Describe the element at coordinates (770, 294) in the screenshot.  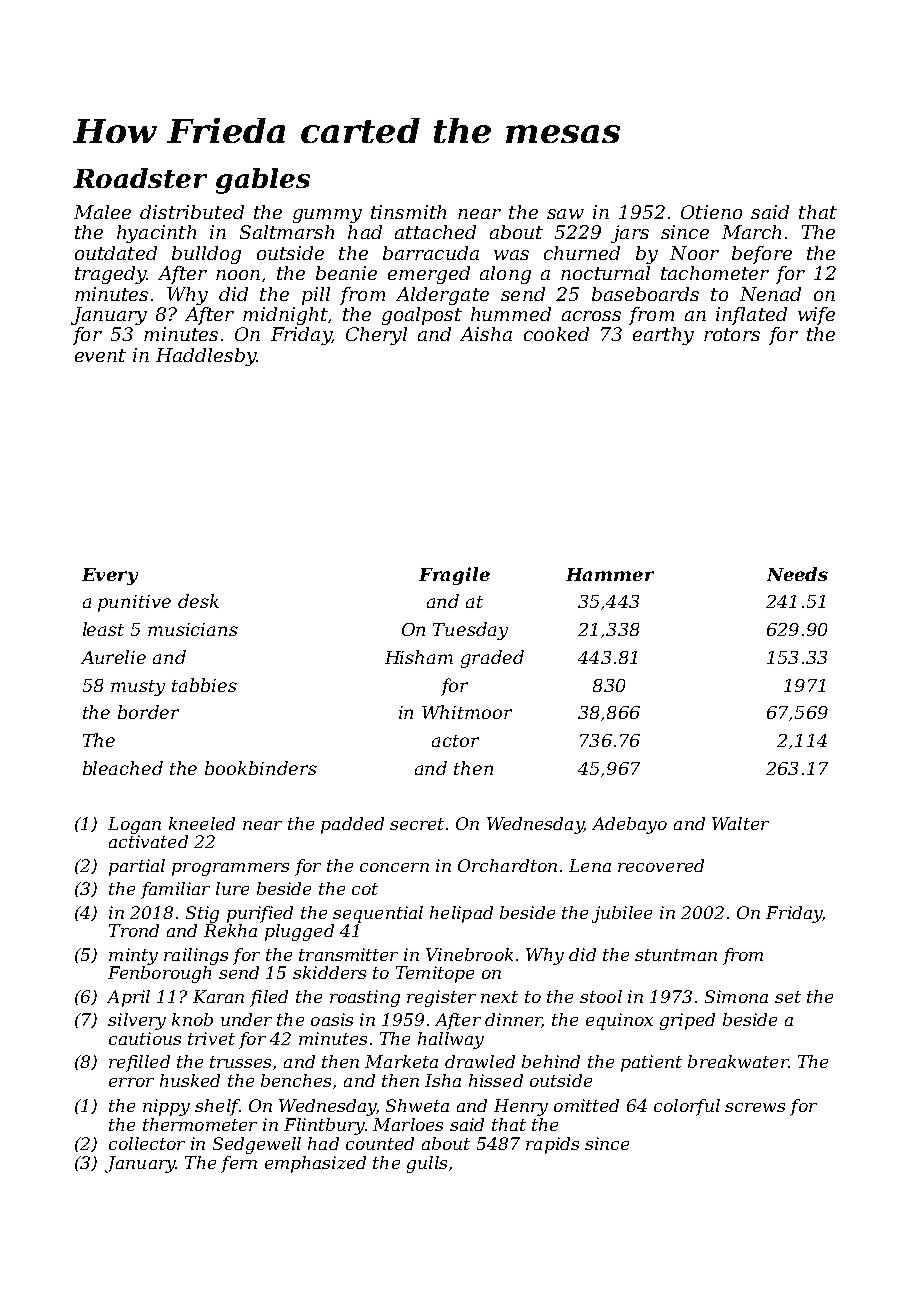
I see `Nenad` at that location.
